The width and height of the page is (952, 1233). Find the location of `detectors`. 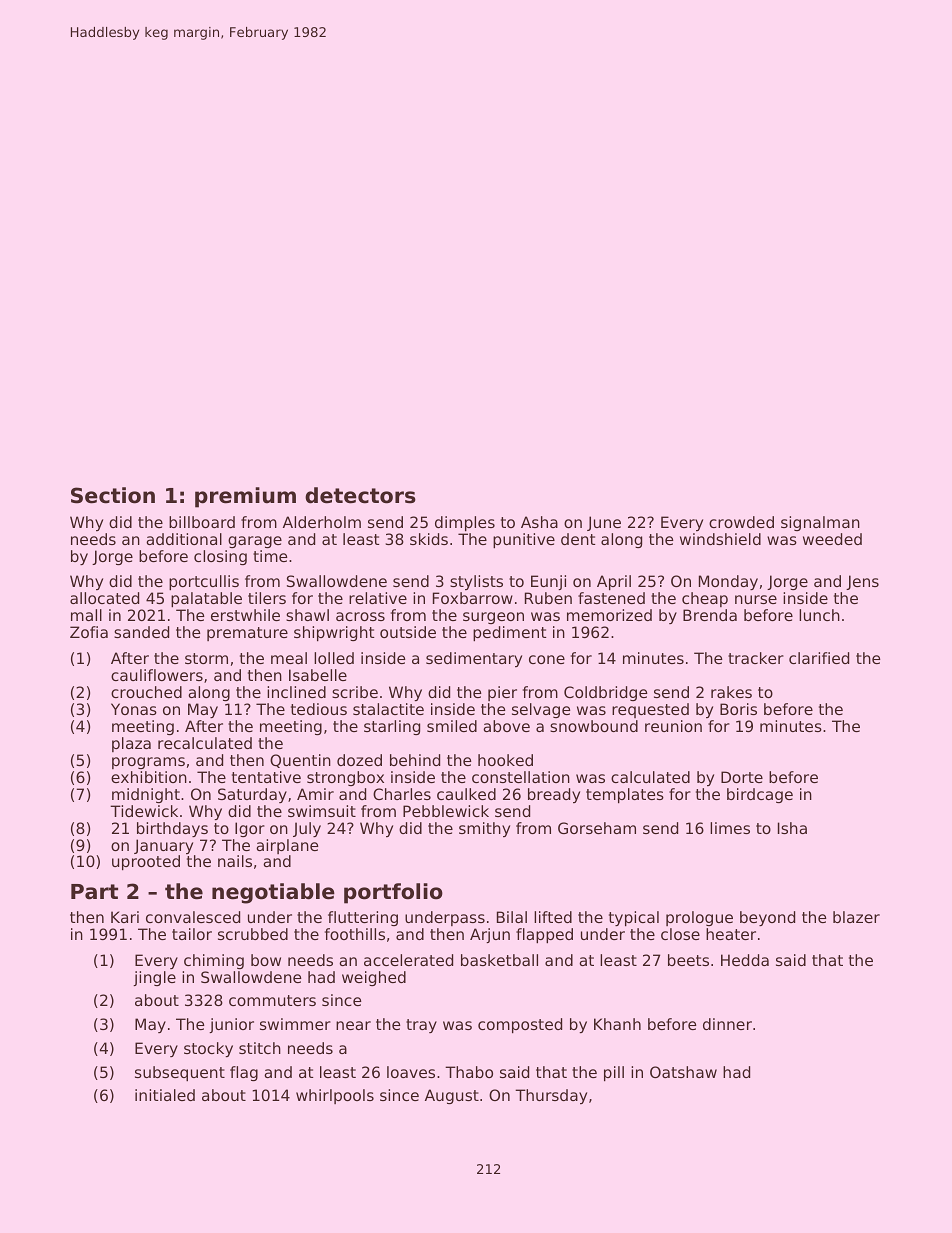

detectors is located at coordinates (360, 495).
